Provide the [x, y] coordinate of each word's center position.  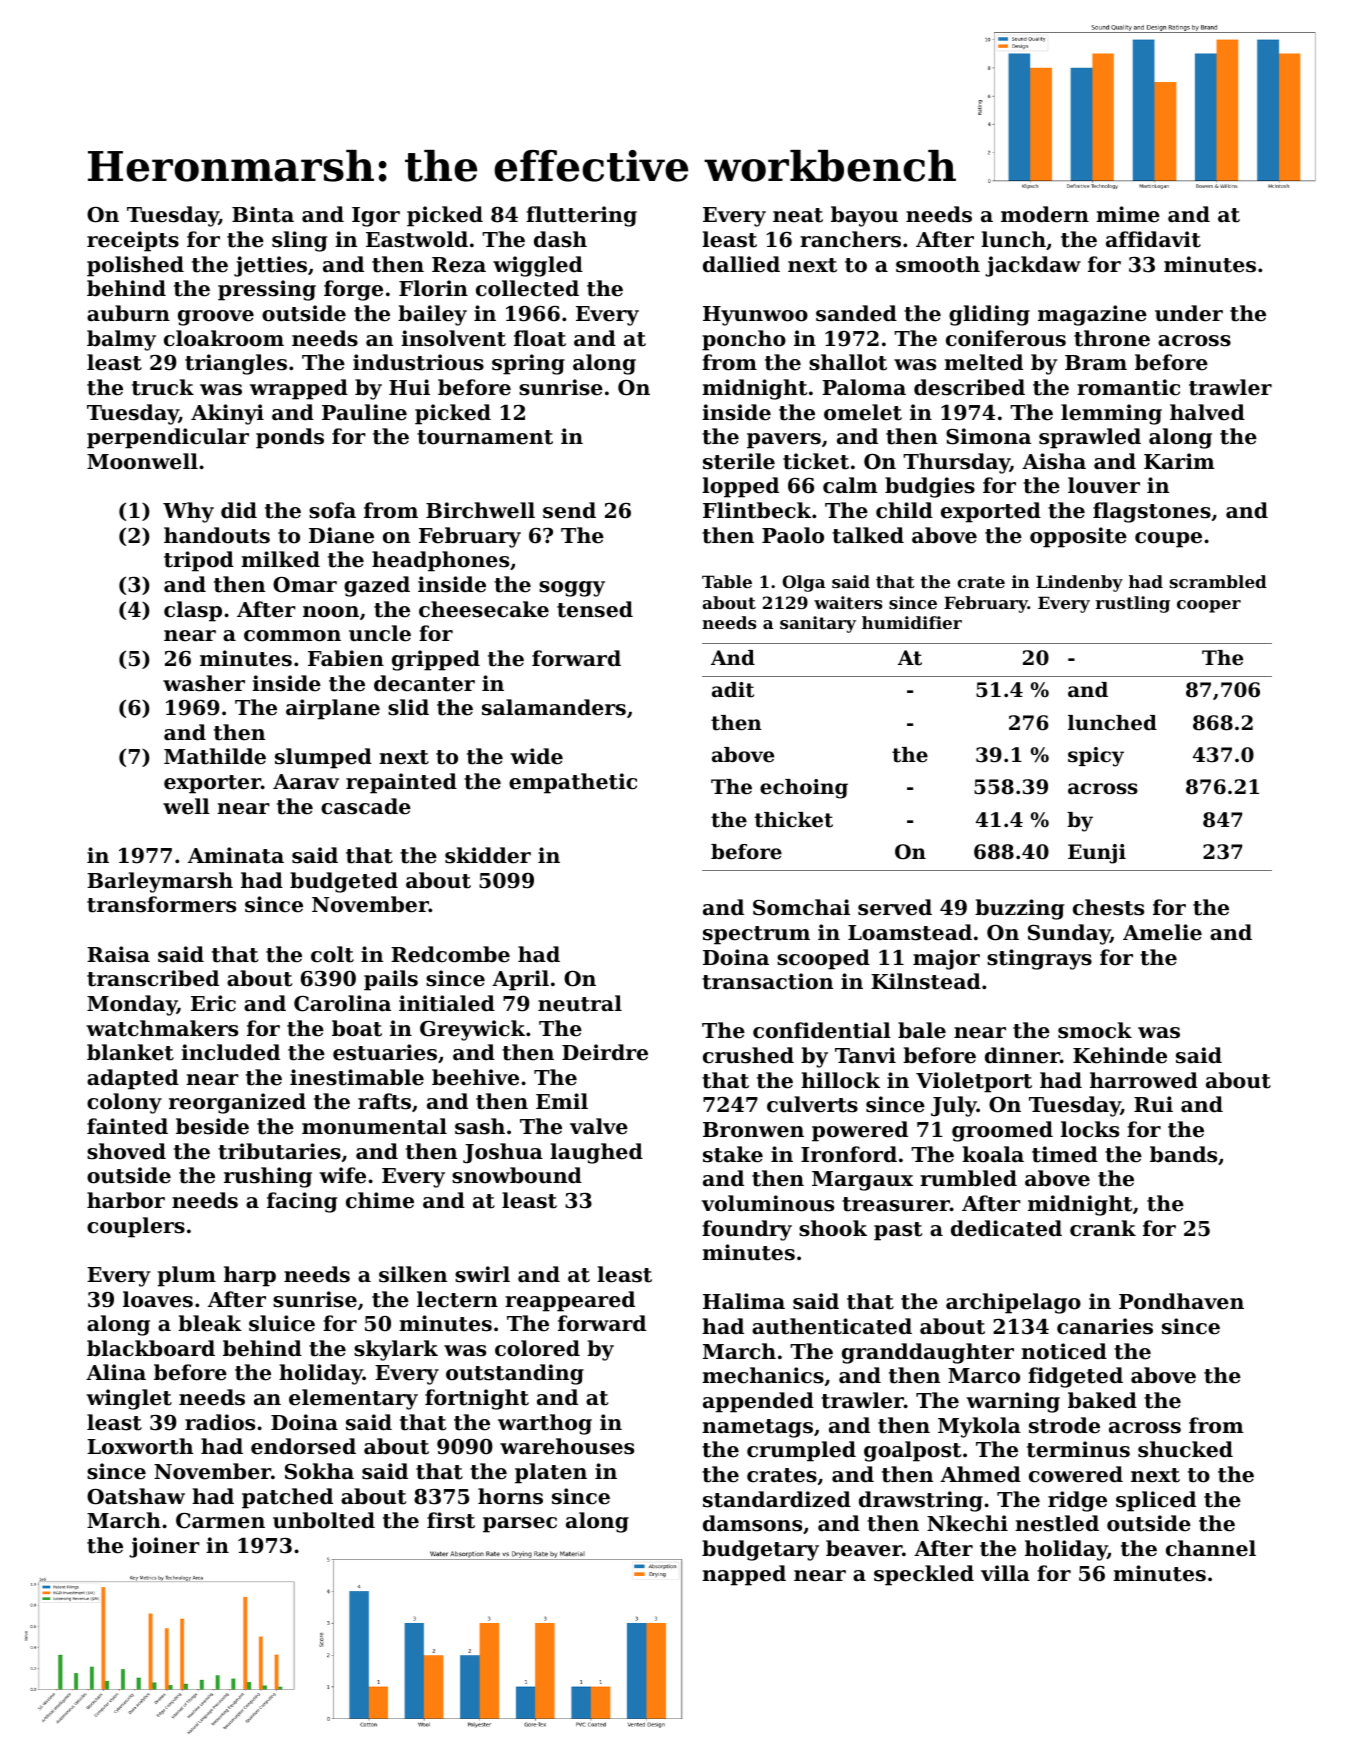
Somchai [801, 907]
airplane [333, 709]
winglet [129, 1399]
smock [1095, 1030]
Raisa [118, 954]
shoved [126, 1151]
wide [536, 756]
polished [135, 266]
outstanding [515, 1374]
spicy [1096, 757]
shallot [848, 362]
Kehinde [1120, 1055]
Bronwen [753, 1130]
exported [991, 512]
